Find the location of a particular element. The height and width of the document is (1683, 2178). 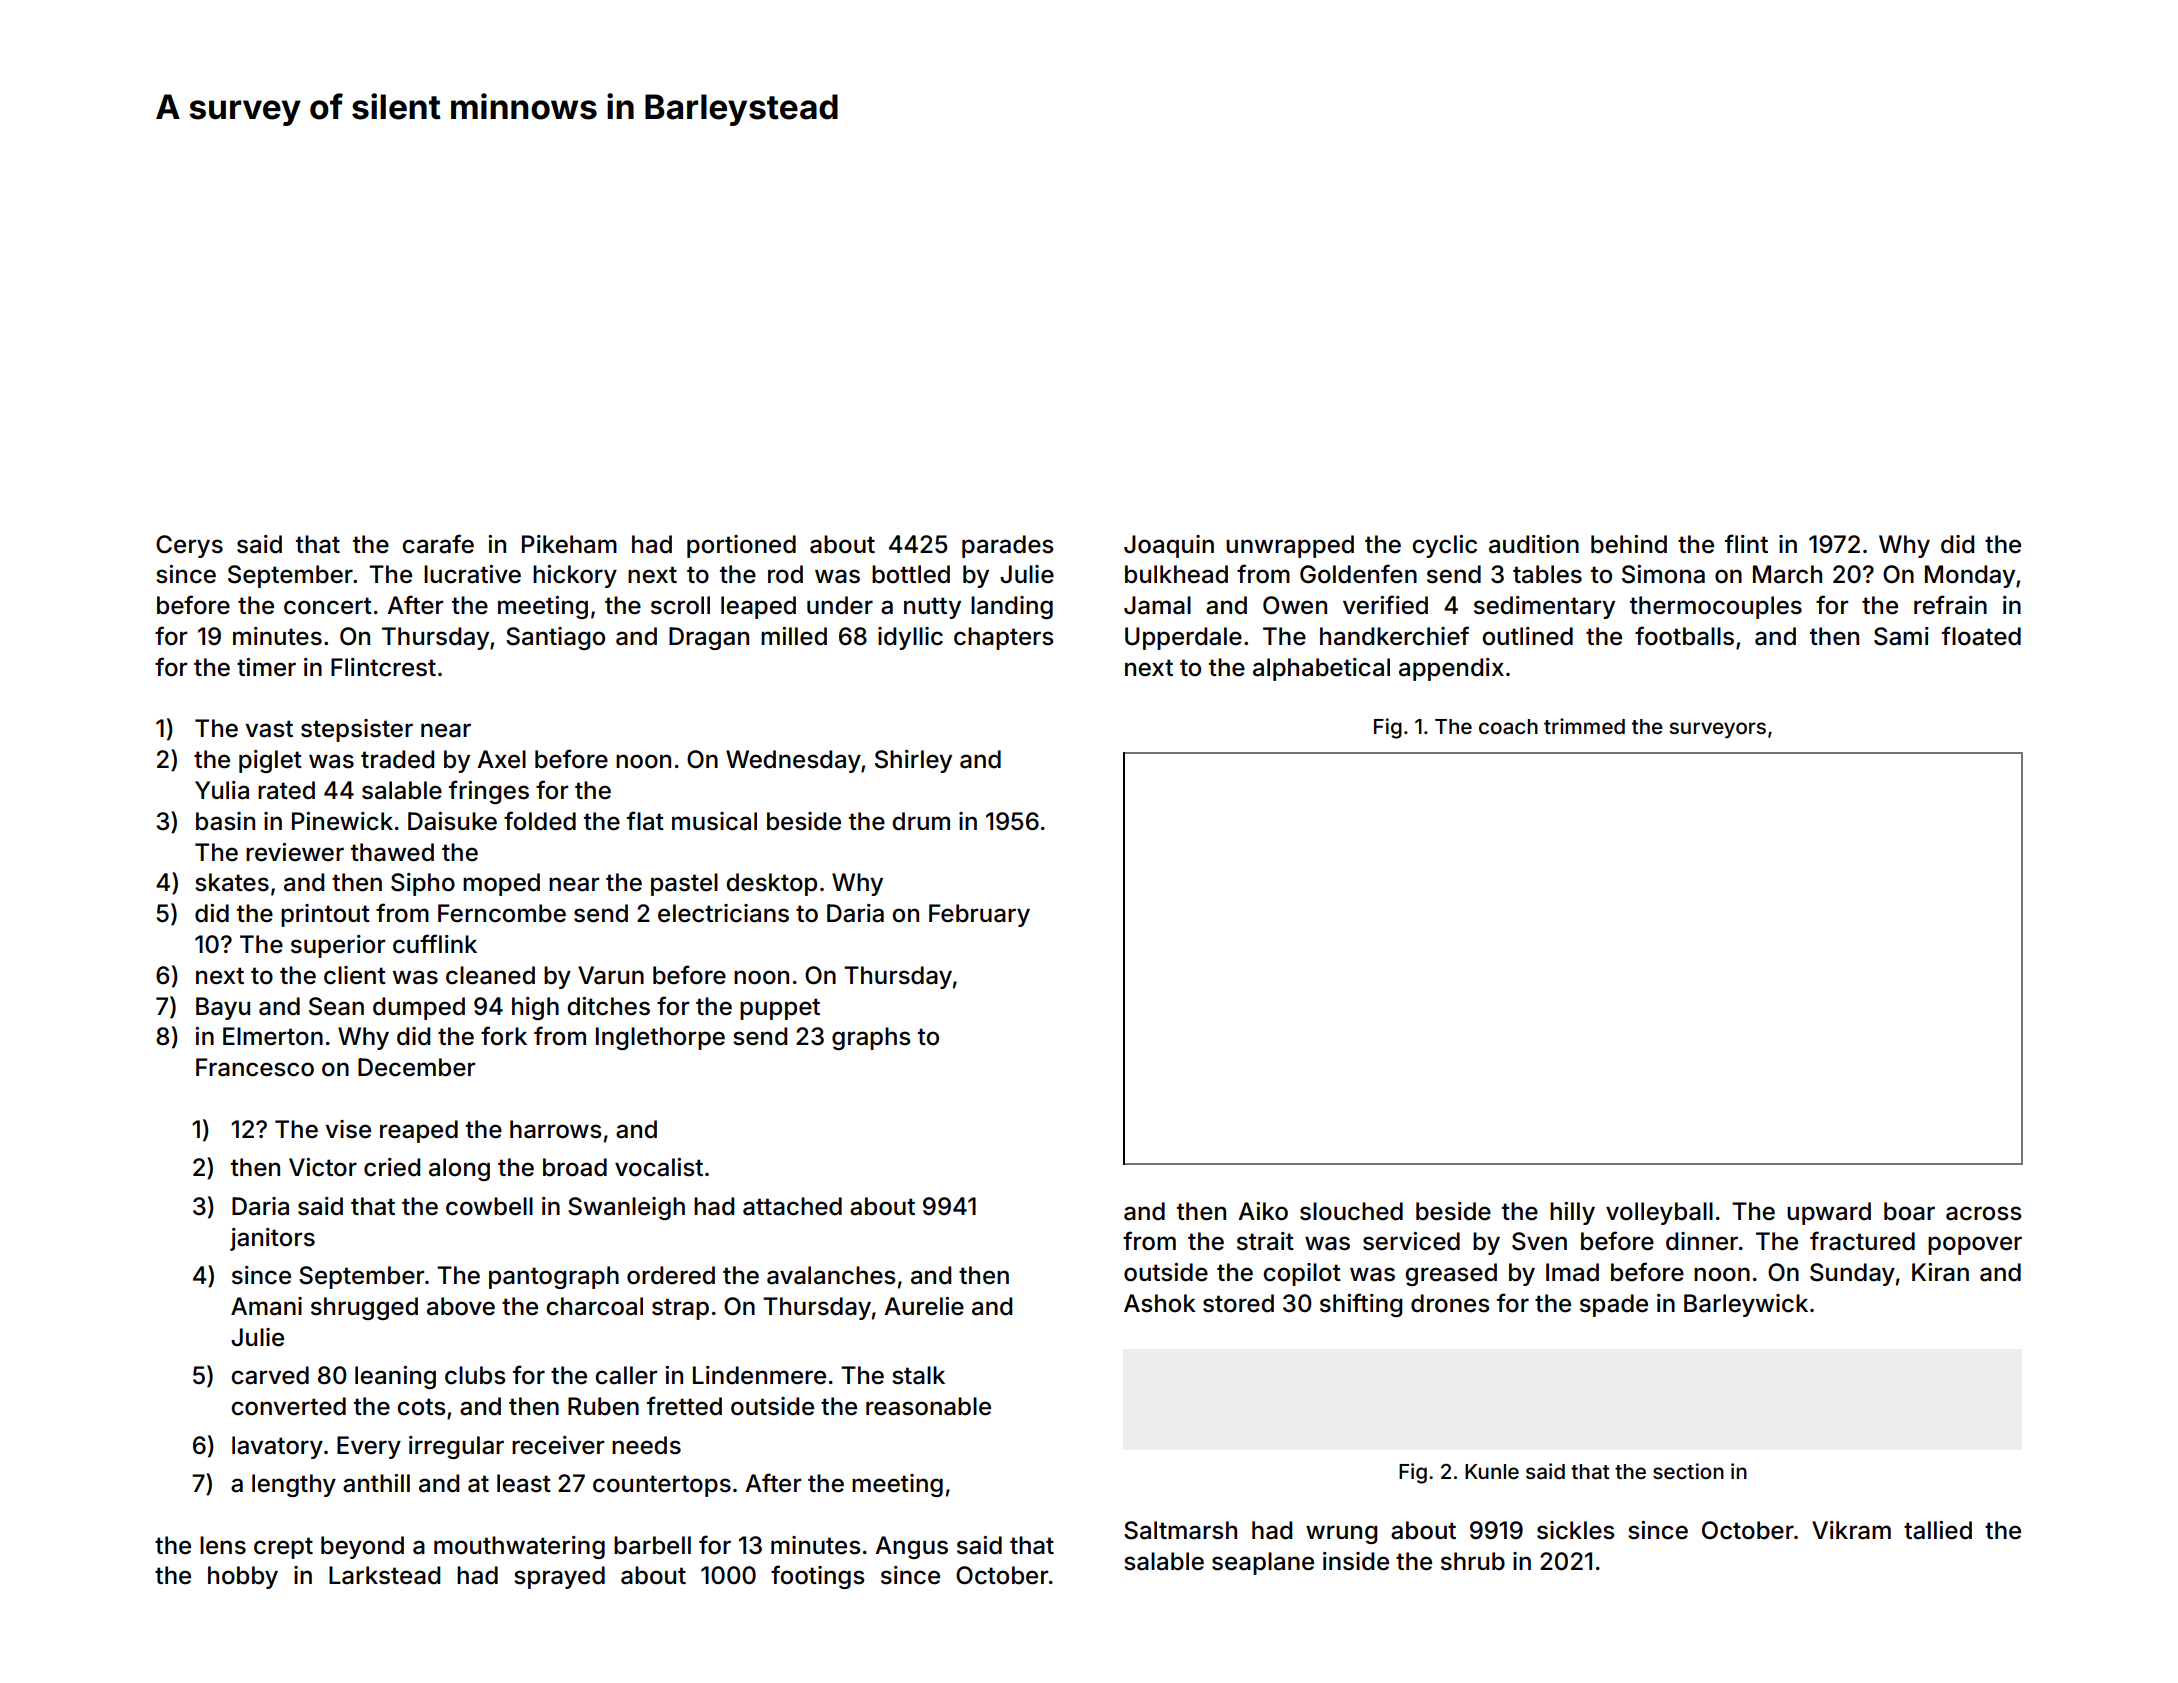

Barleywick is located at coordinates (1746, 1305).
